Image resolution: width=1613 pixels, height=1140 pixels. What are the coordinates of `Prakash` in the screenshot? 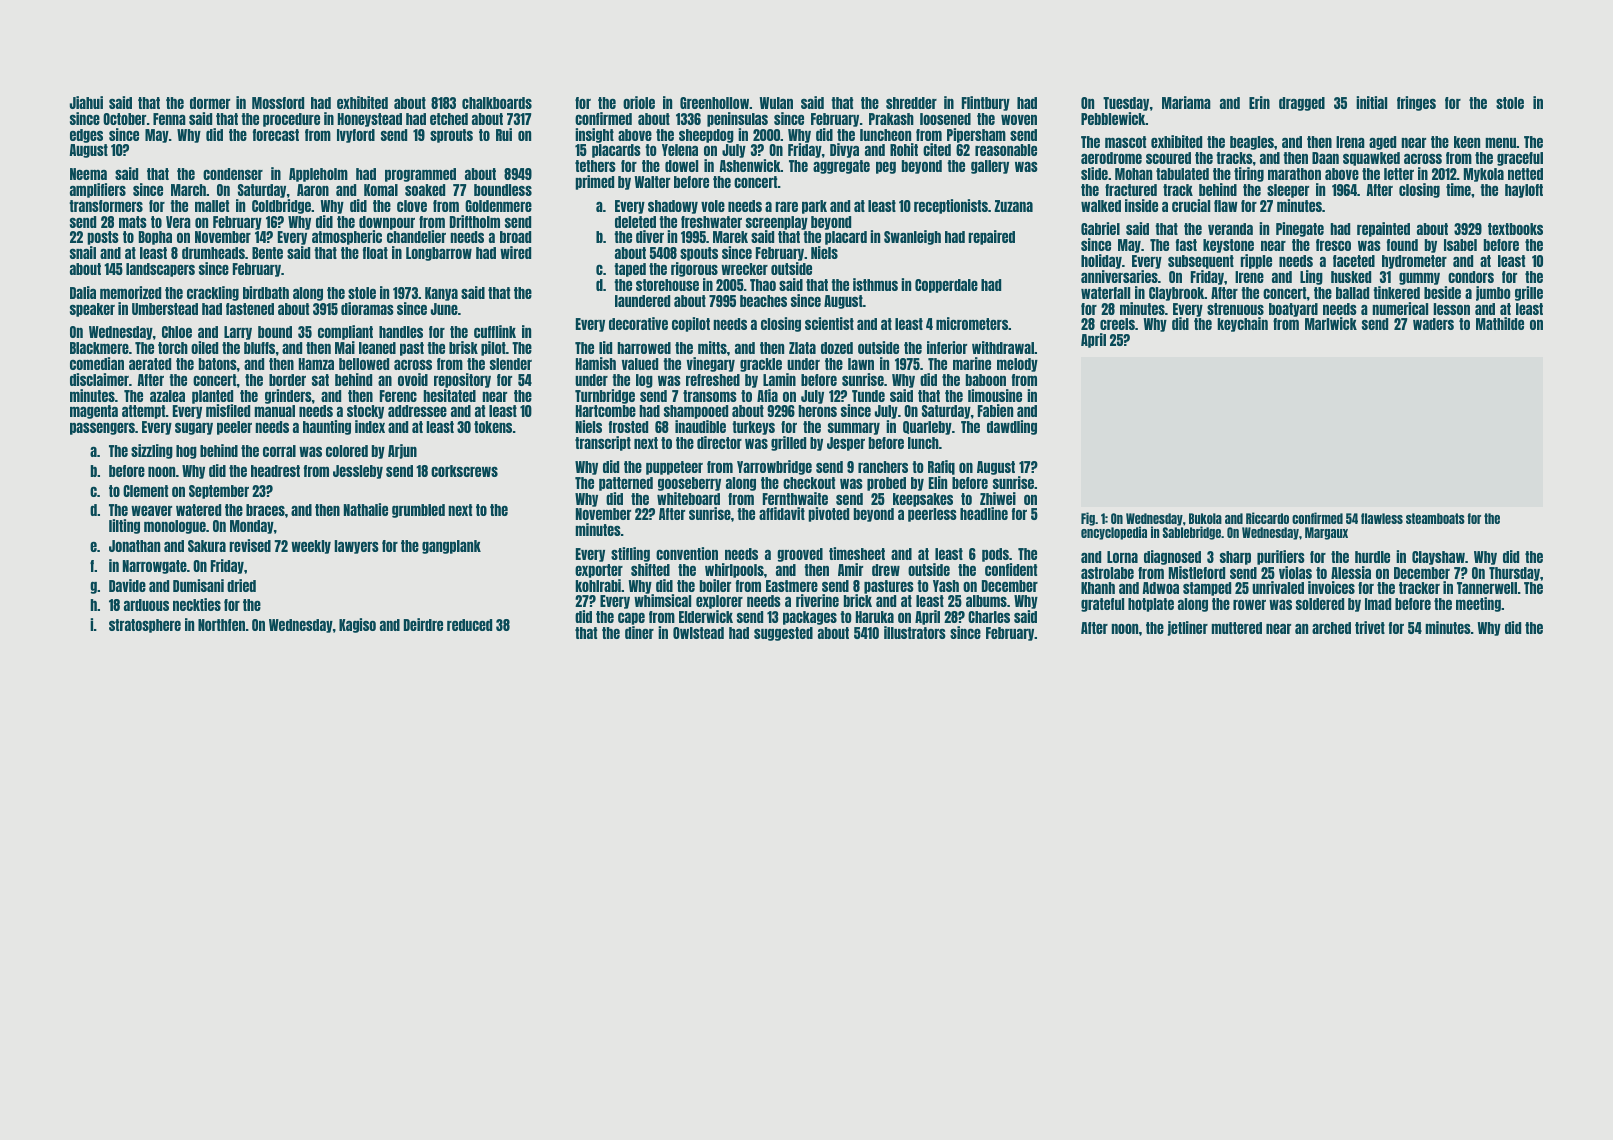 It's located at (891, 119).
